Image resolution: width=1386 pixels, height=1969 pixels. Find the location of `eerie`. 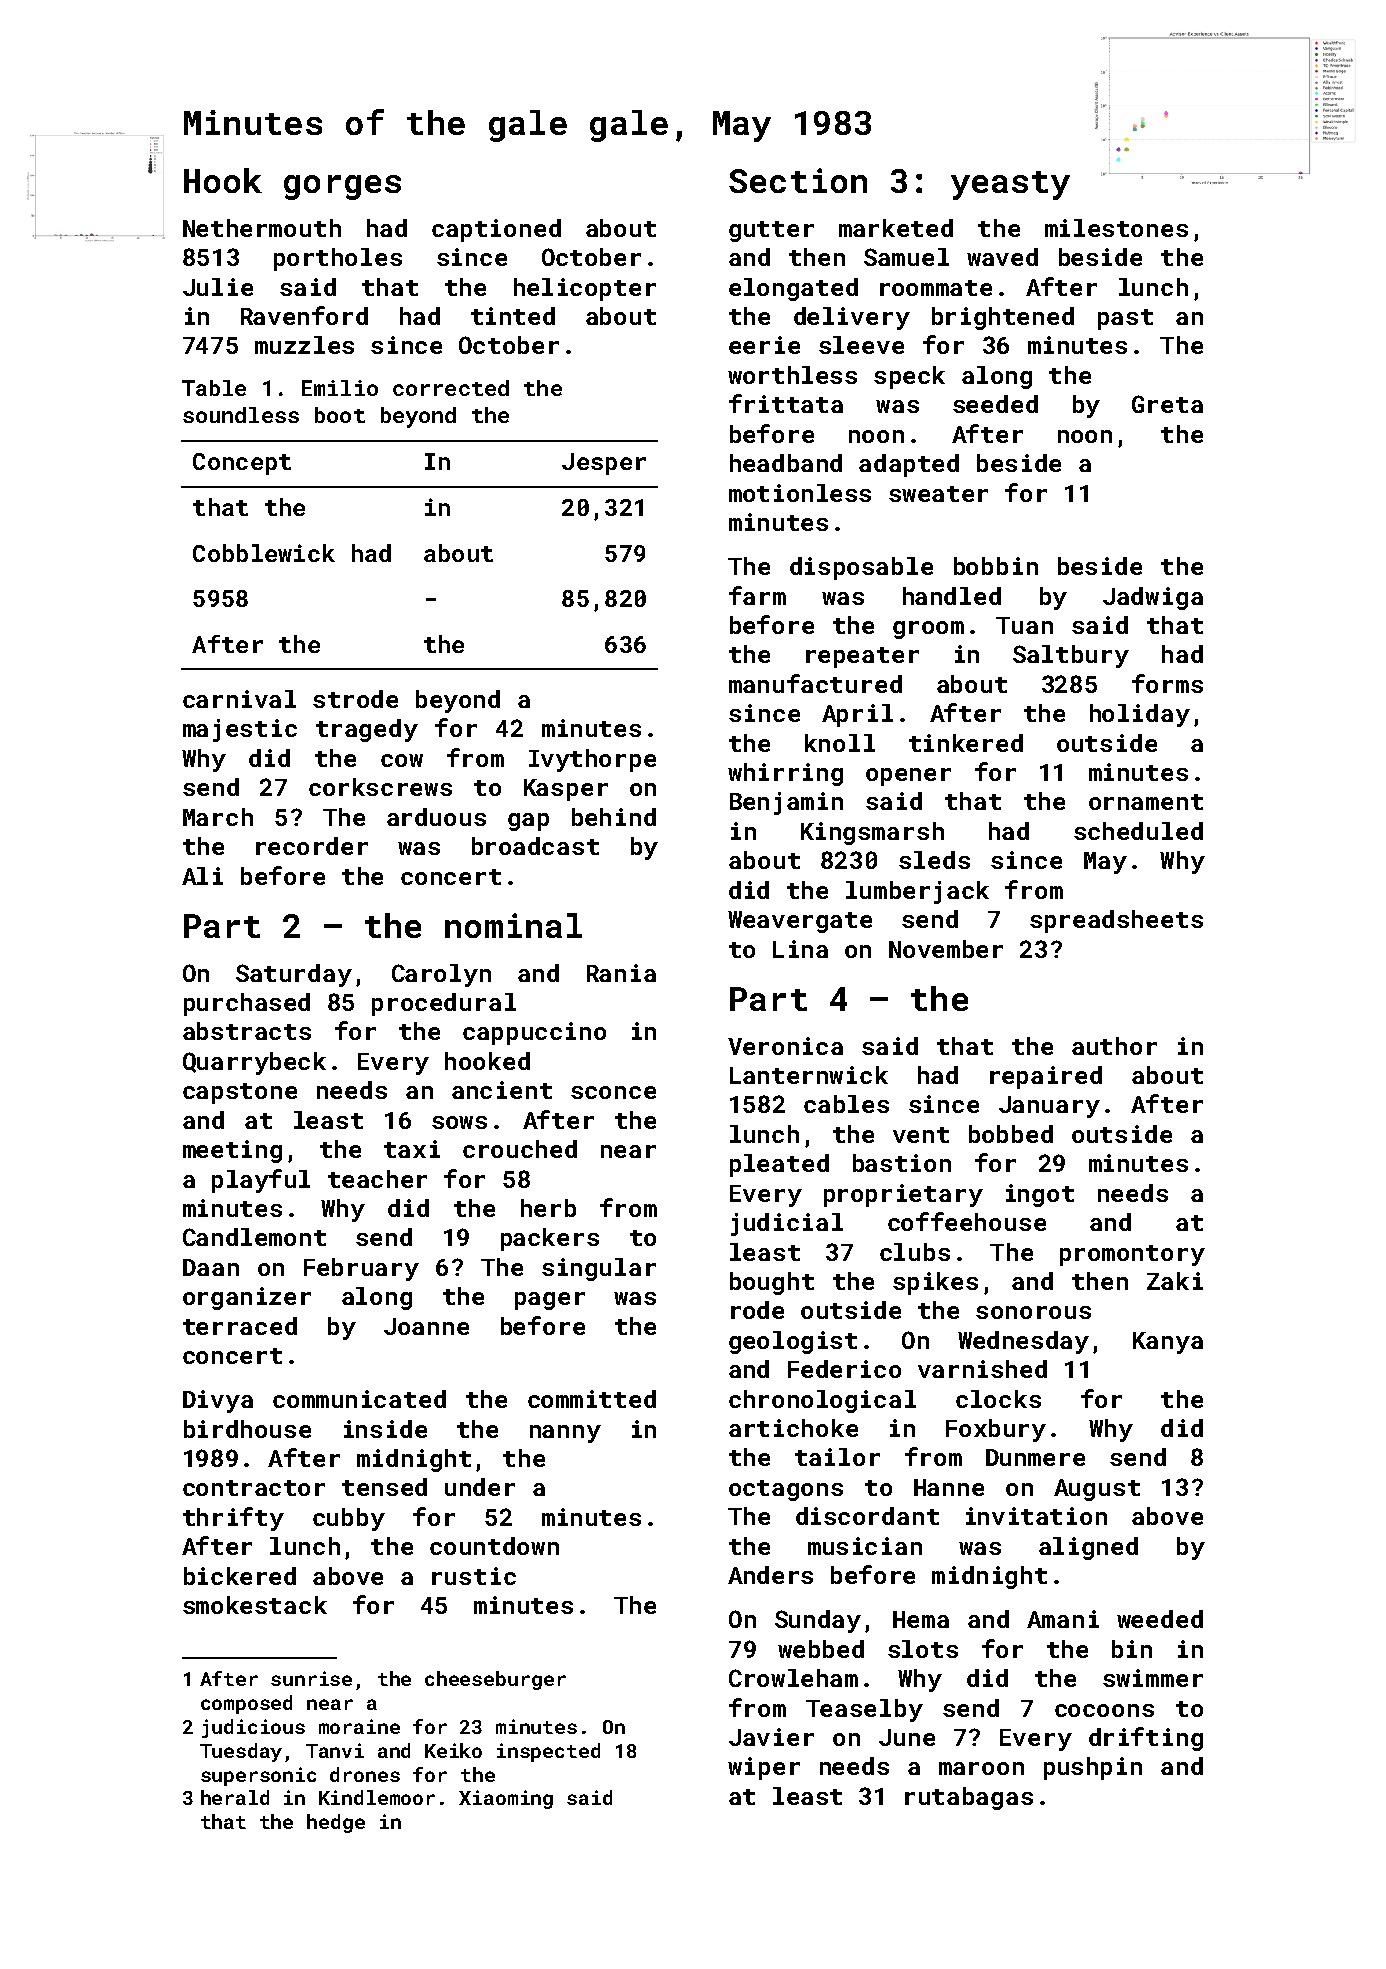

eerie is located at coordinates (764, 345).
